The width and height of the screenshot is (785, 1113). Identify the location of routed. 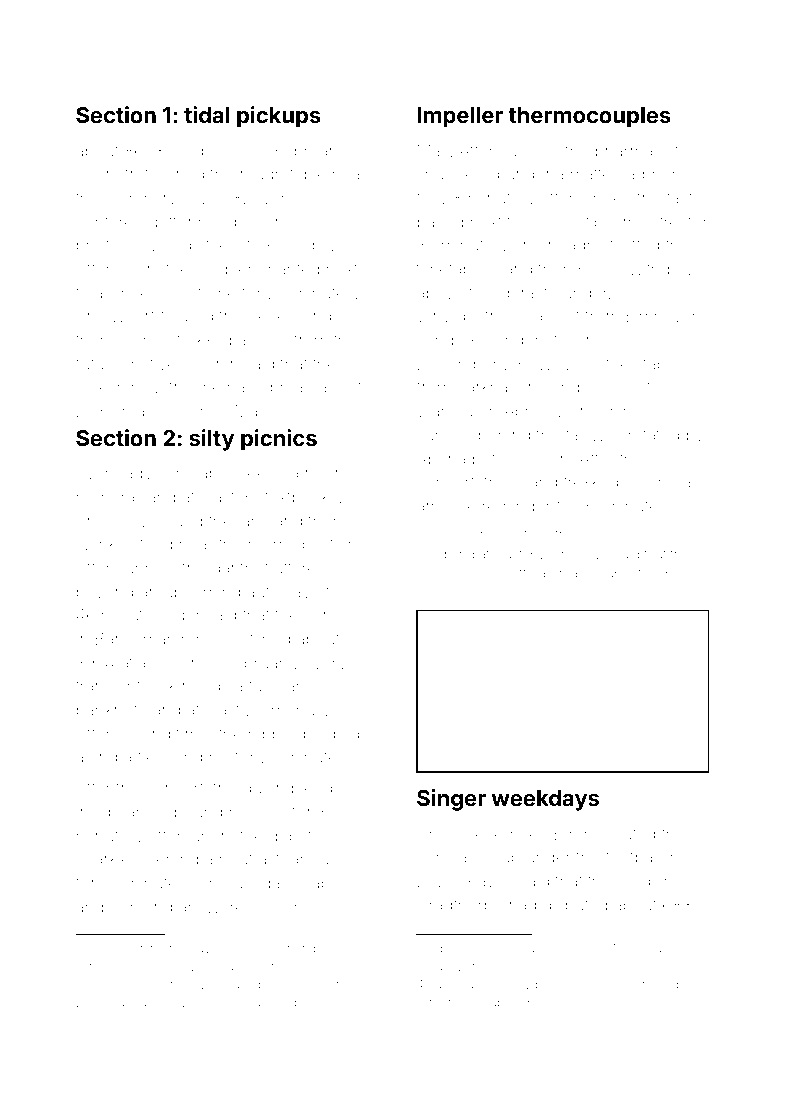
(631, 834).
